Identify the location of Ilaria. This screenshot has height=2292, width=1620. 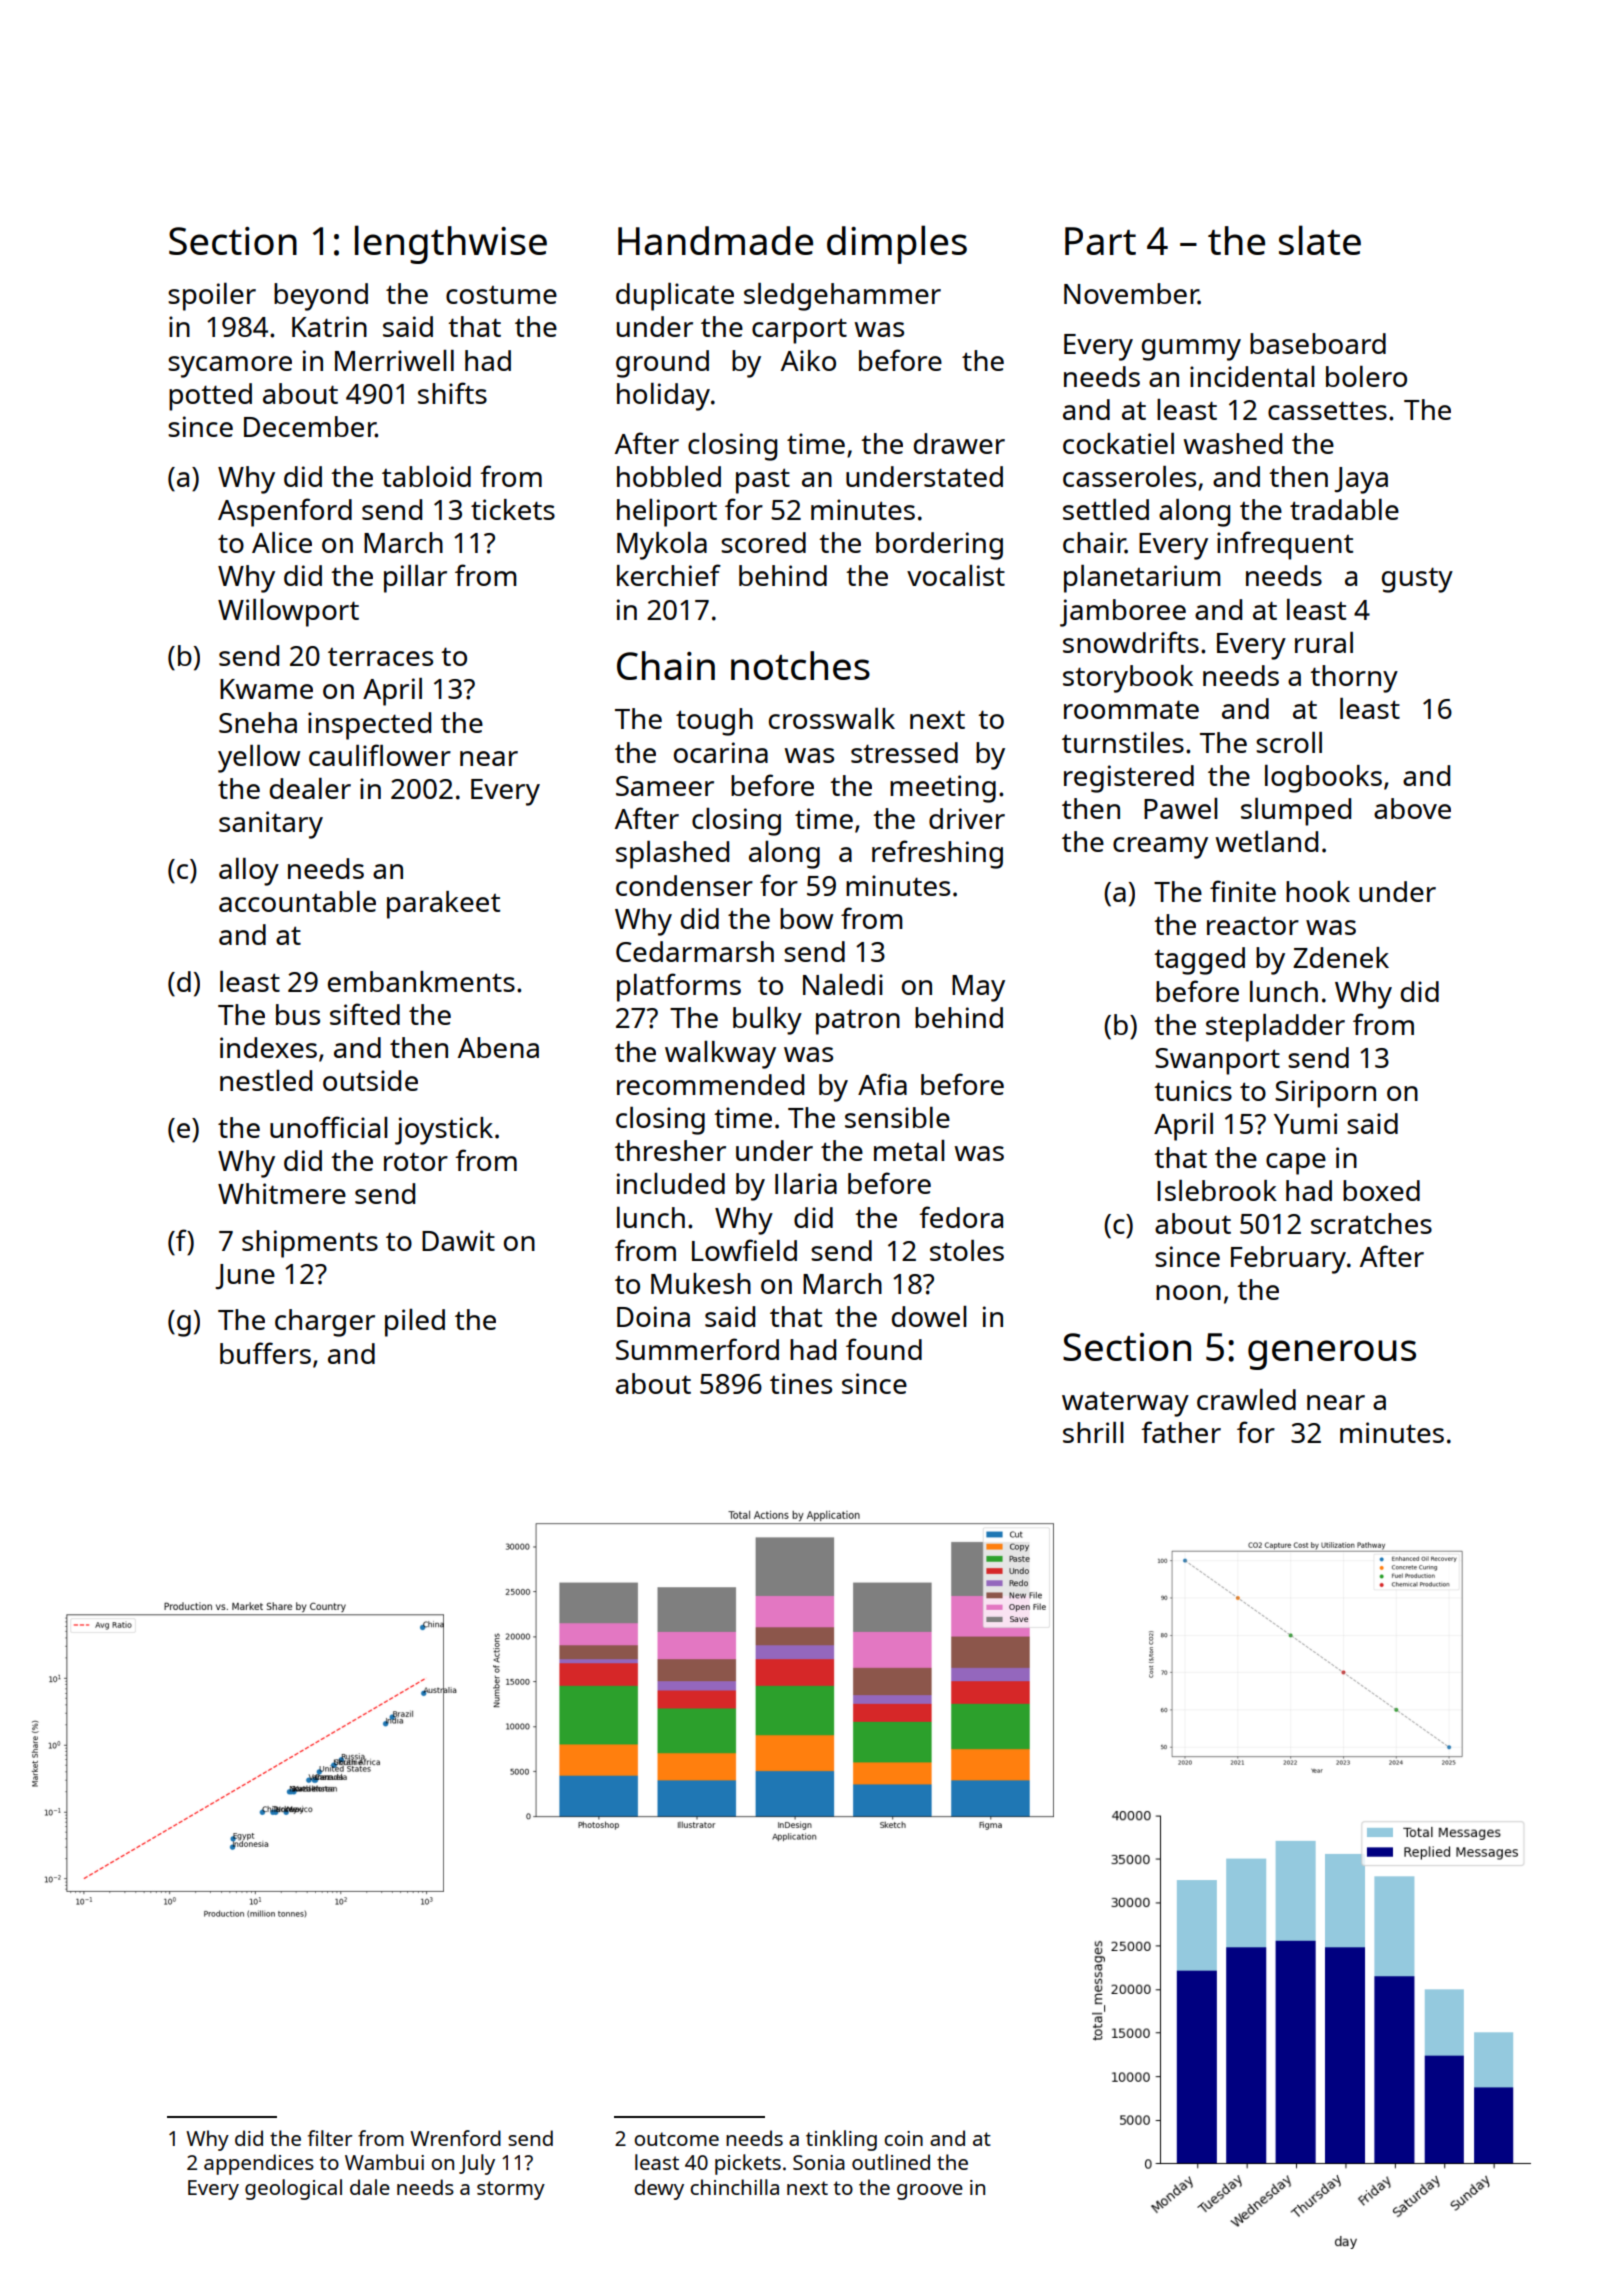
(806, 1183).
